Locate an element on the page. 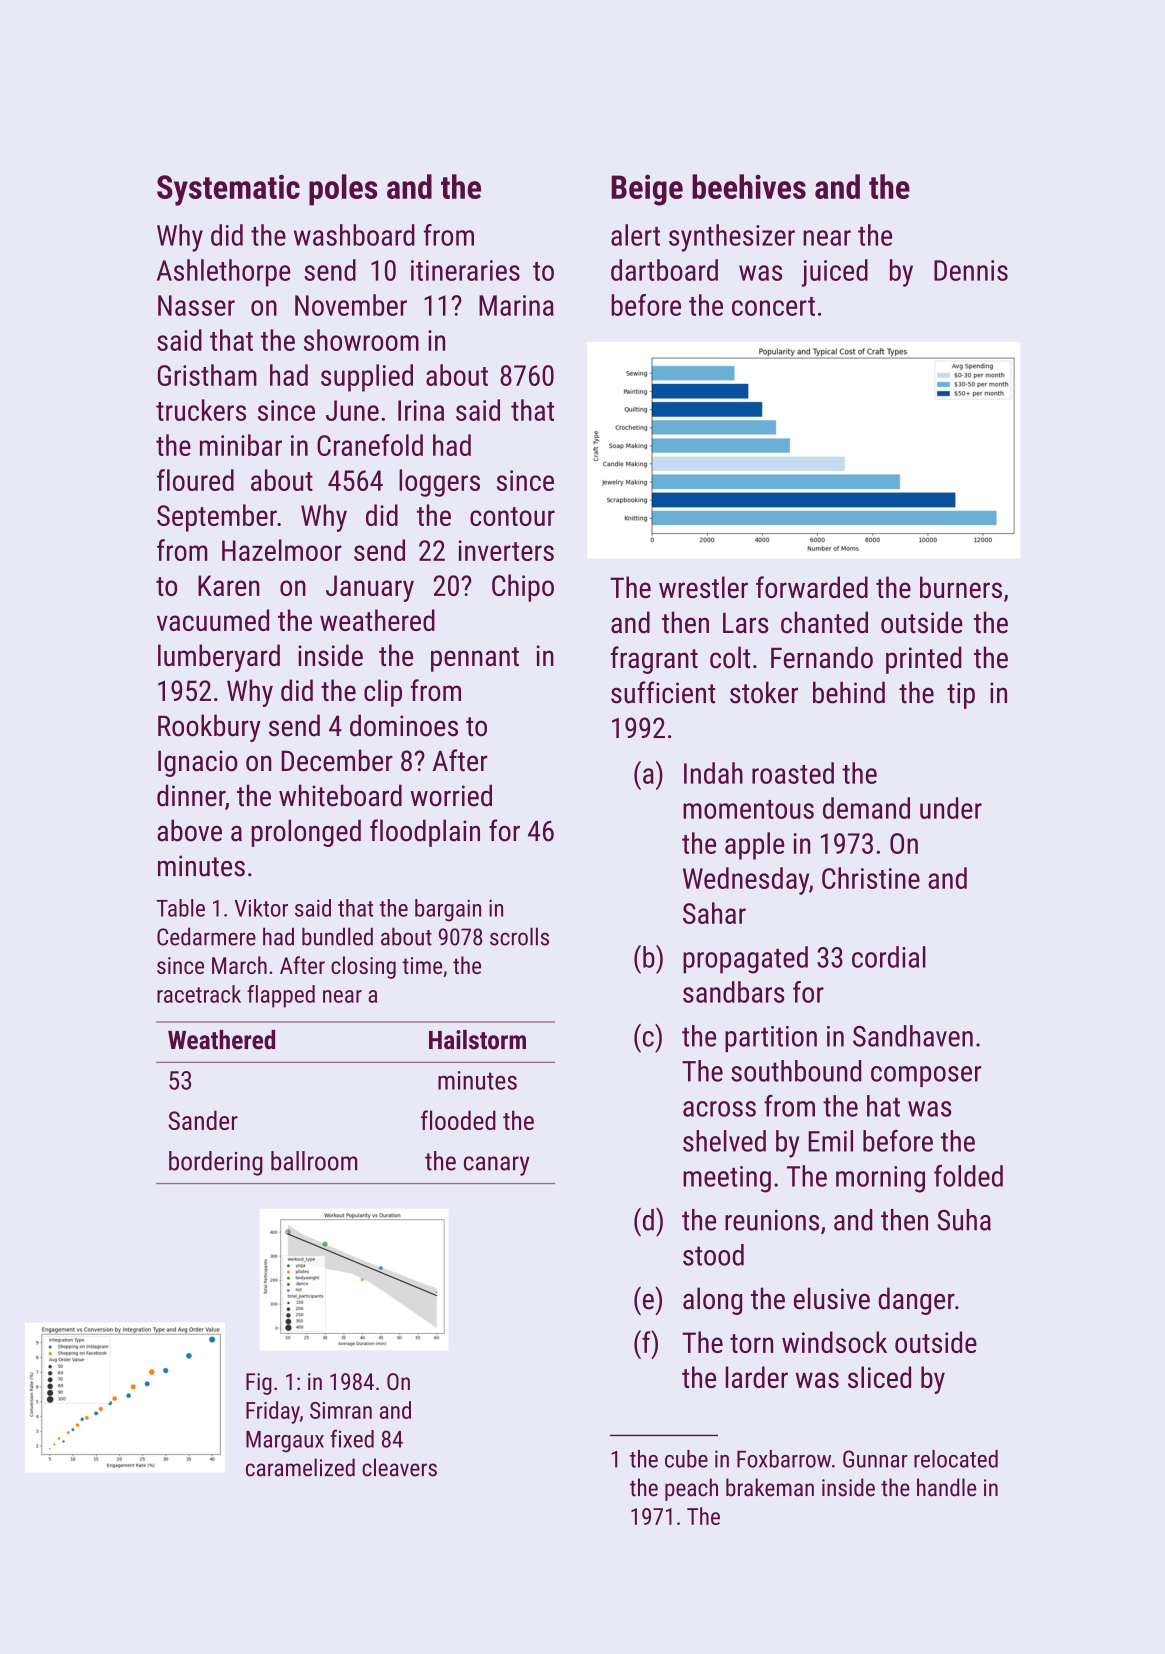 The height and width of the image is (1654, 1165). Beige is located at coordinates (647, 190).
